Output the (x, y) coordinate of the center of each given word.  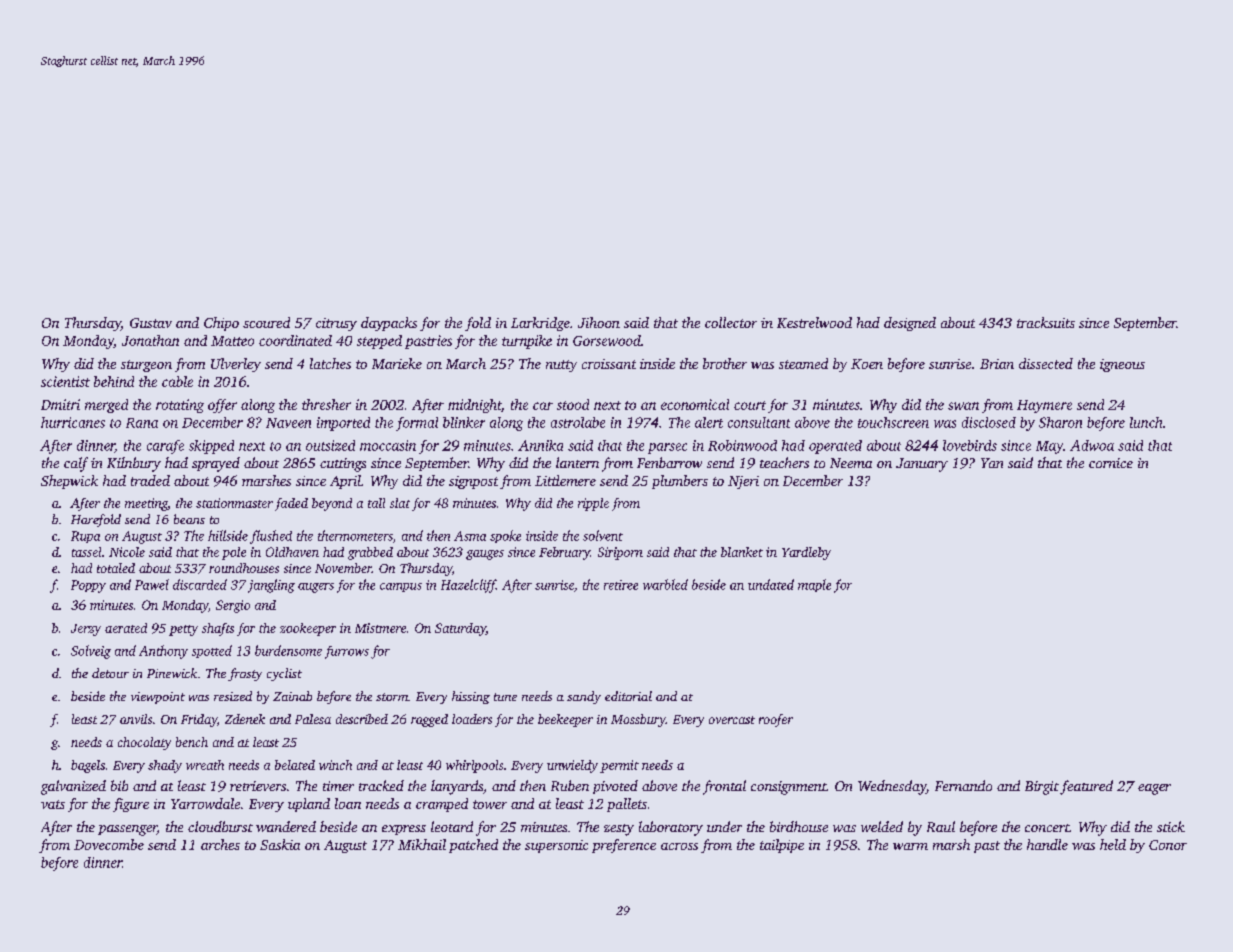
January (922, 465)
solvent (603, 535)
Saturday (460, 629)
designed (910, 324)
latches (330, 363)
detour (110, 673)
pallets (627, 805)
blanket (742, 552)
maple (814, 585)
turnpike (527, 342)
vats (53, 804)
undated (771, 584)
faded (291, 504)
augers (316, 588)
